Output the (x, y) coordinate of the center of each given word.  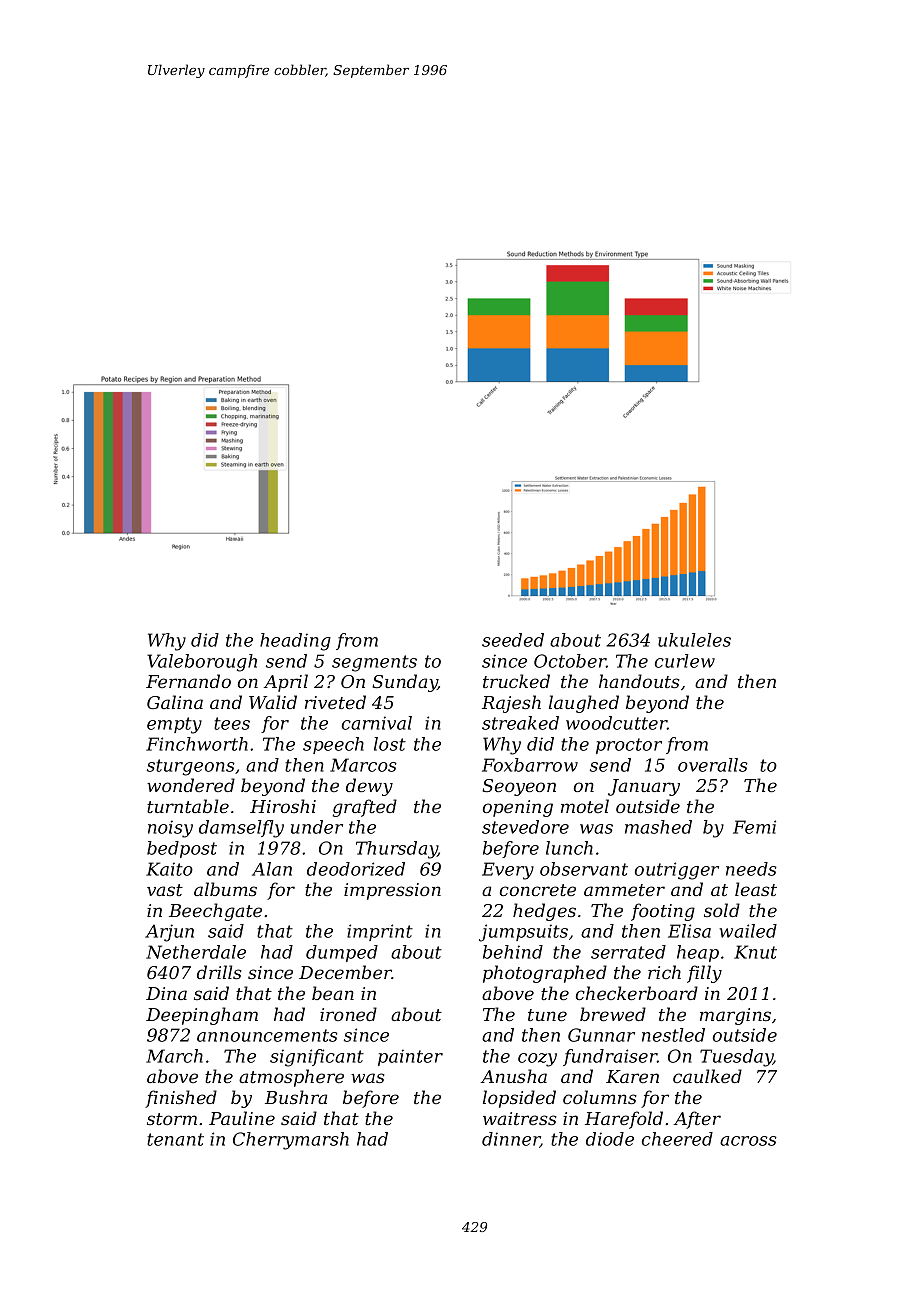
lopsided (519, 1099)
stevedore (525, 827)
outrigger (677, 871)
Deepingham (202, 1016)
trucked (516, 681)
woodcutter (616, 723)
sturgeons (191, 767)
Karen (632, 1076)
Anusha (514, 1076)
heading (295, 642)
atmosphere (291, 1078)
